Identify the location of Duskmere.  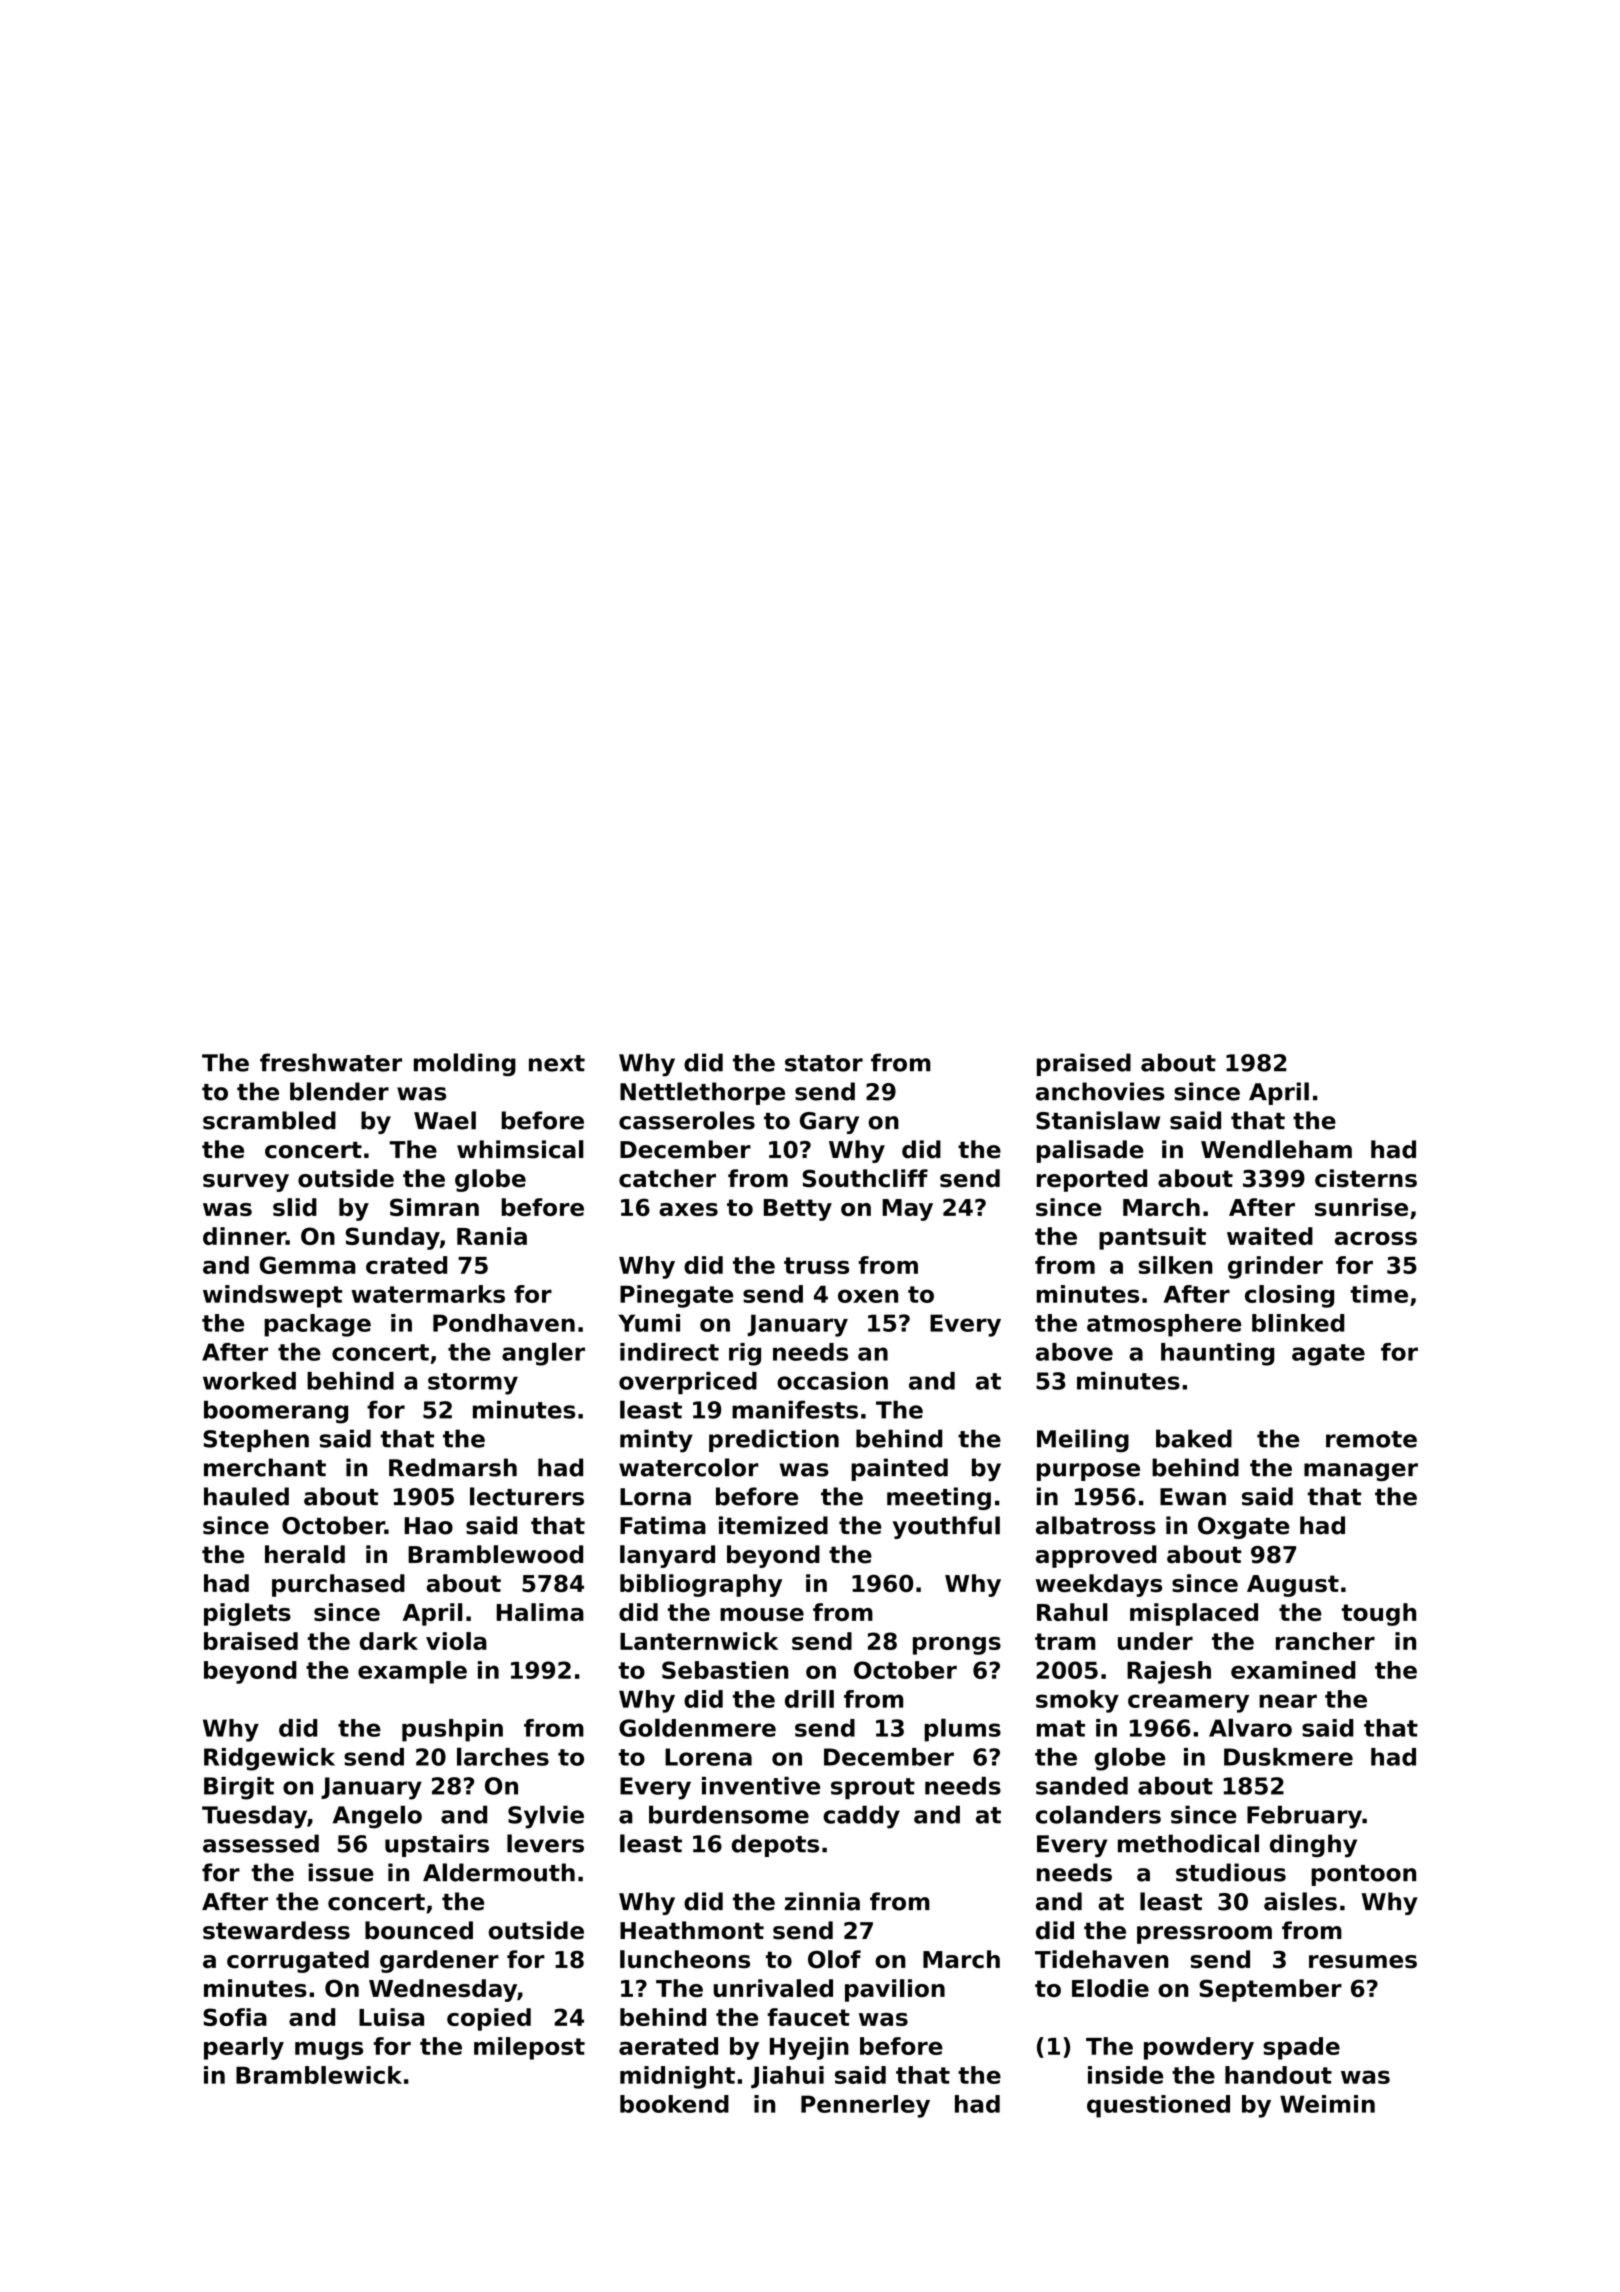
(1288, 1757).
